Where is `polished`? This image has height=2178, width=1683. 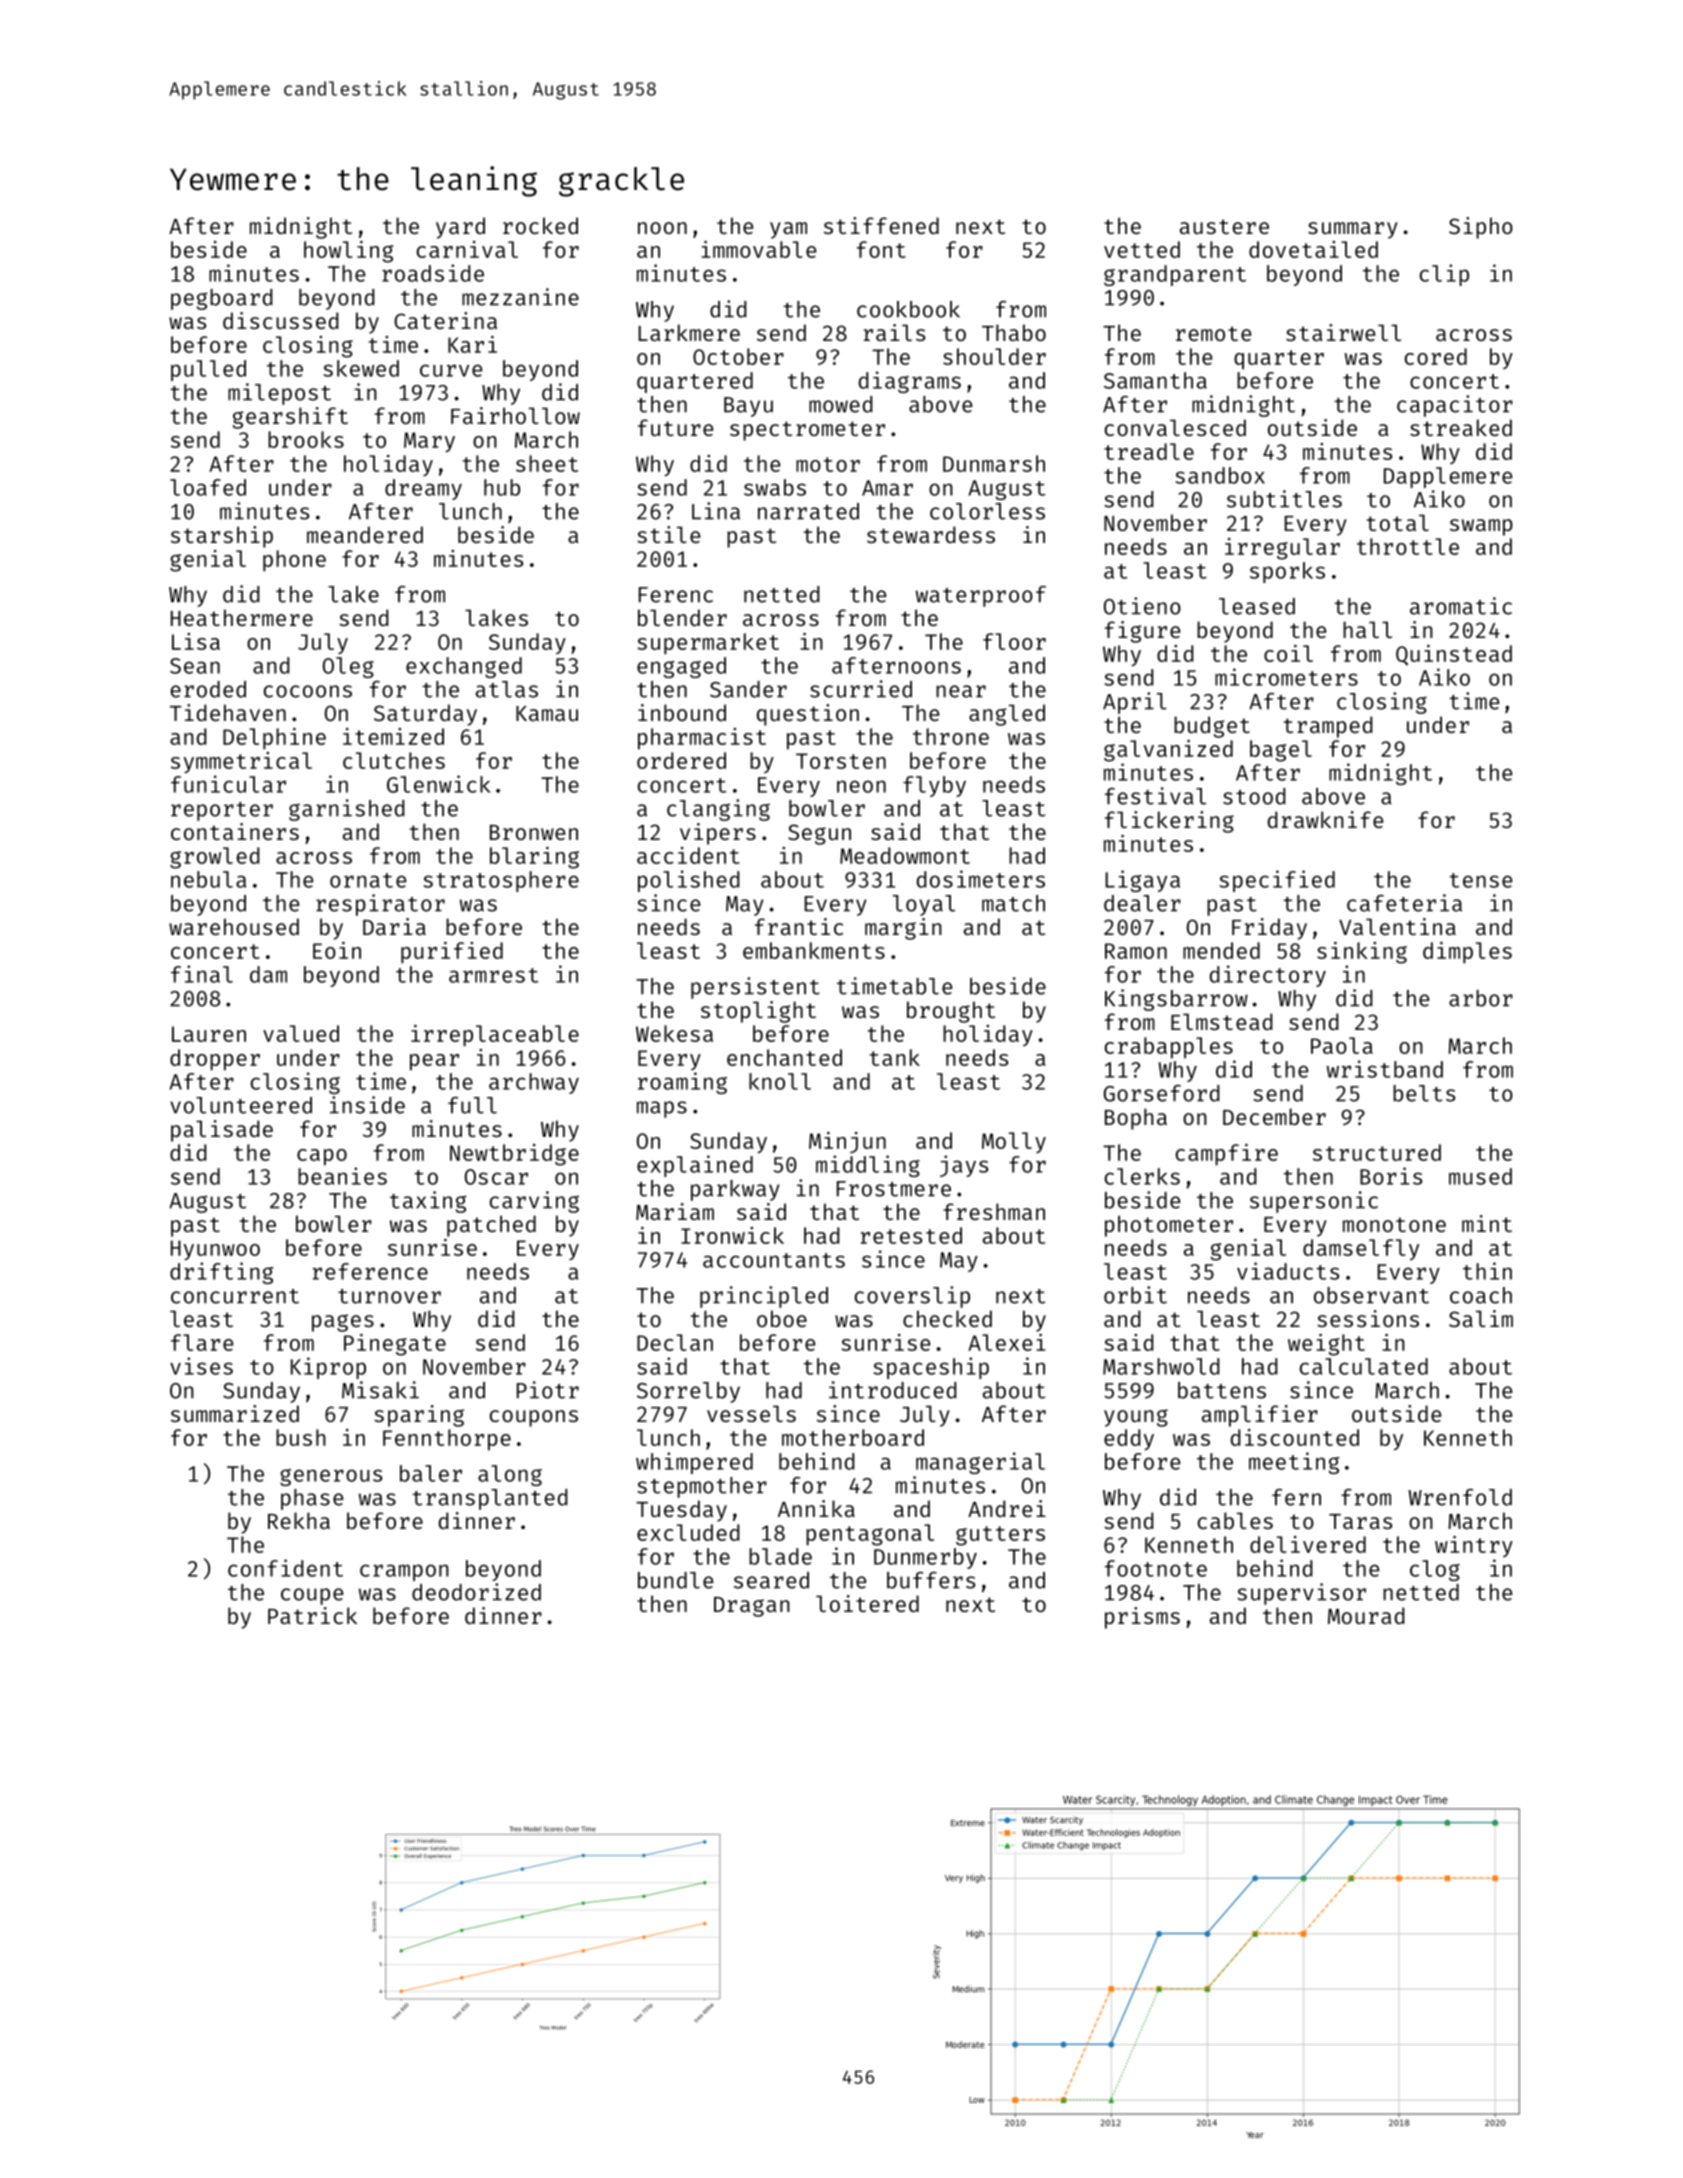 polished is located at coordinates (689, 881).
